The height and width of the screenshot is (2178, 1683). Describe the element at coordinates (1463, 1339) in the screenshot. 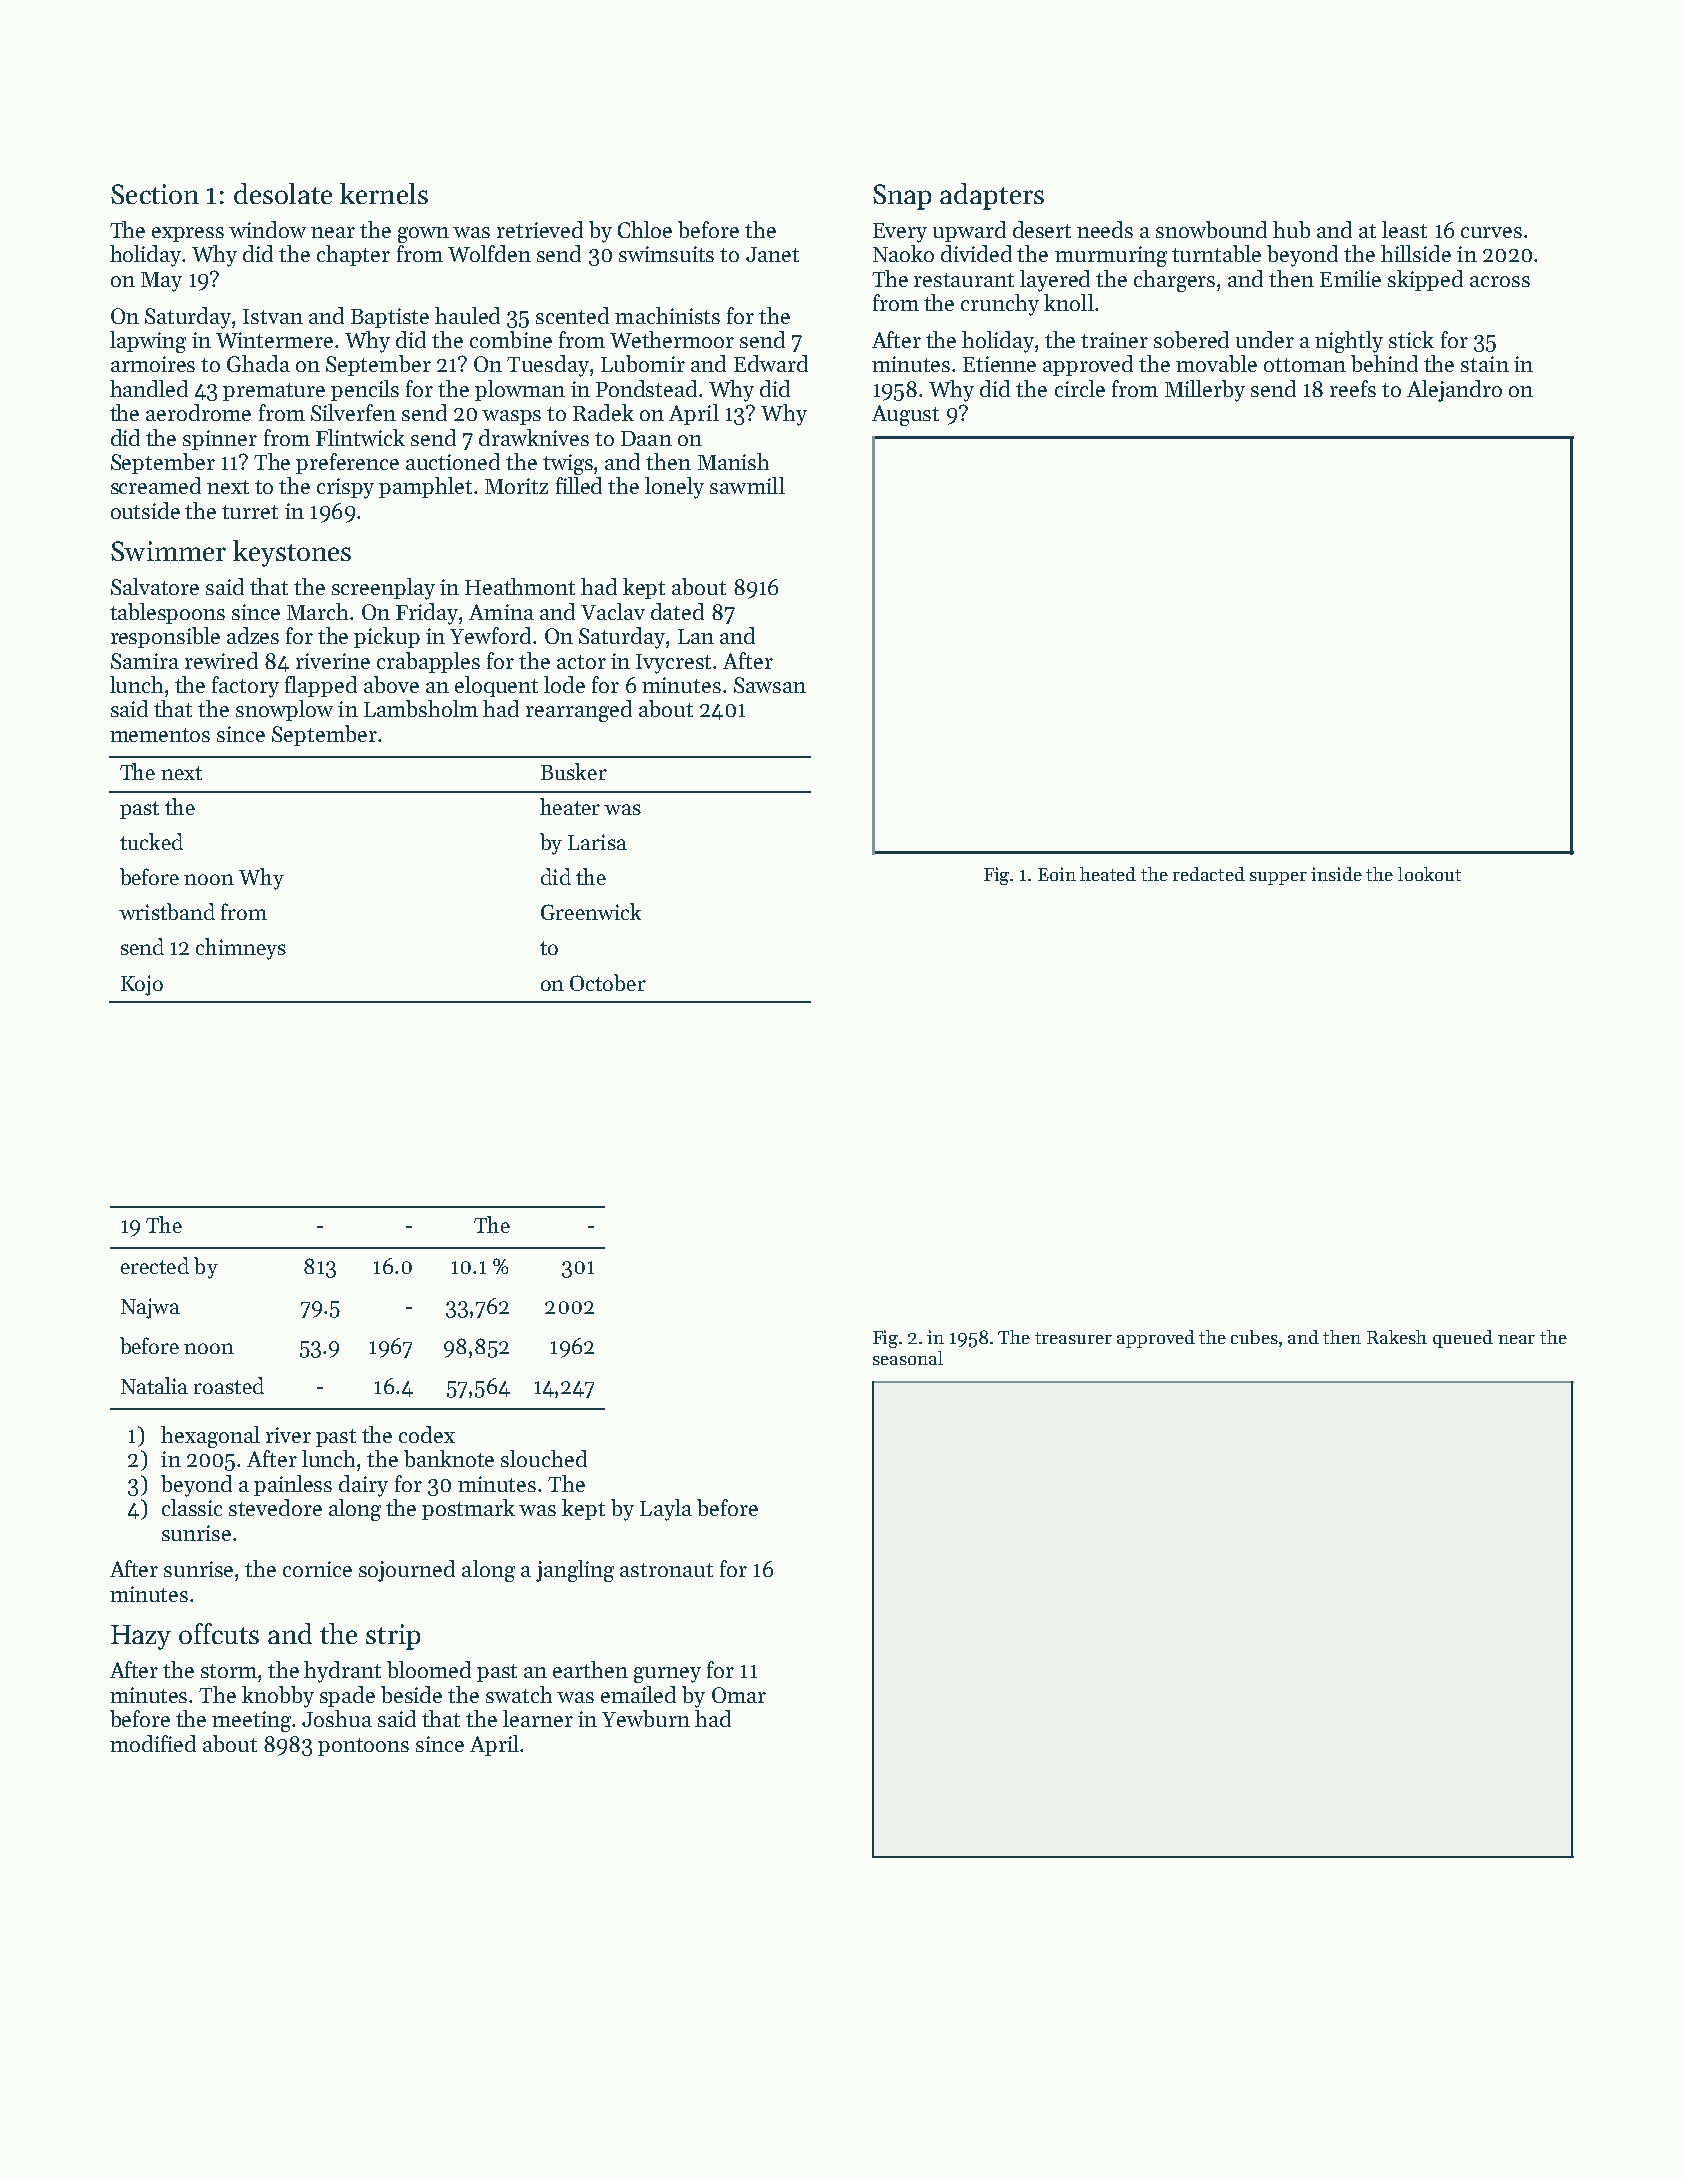

I see `queued` at that location.
